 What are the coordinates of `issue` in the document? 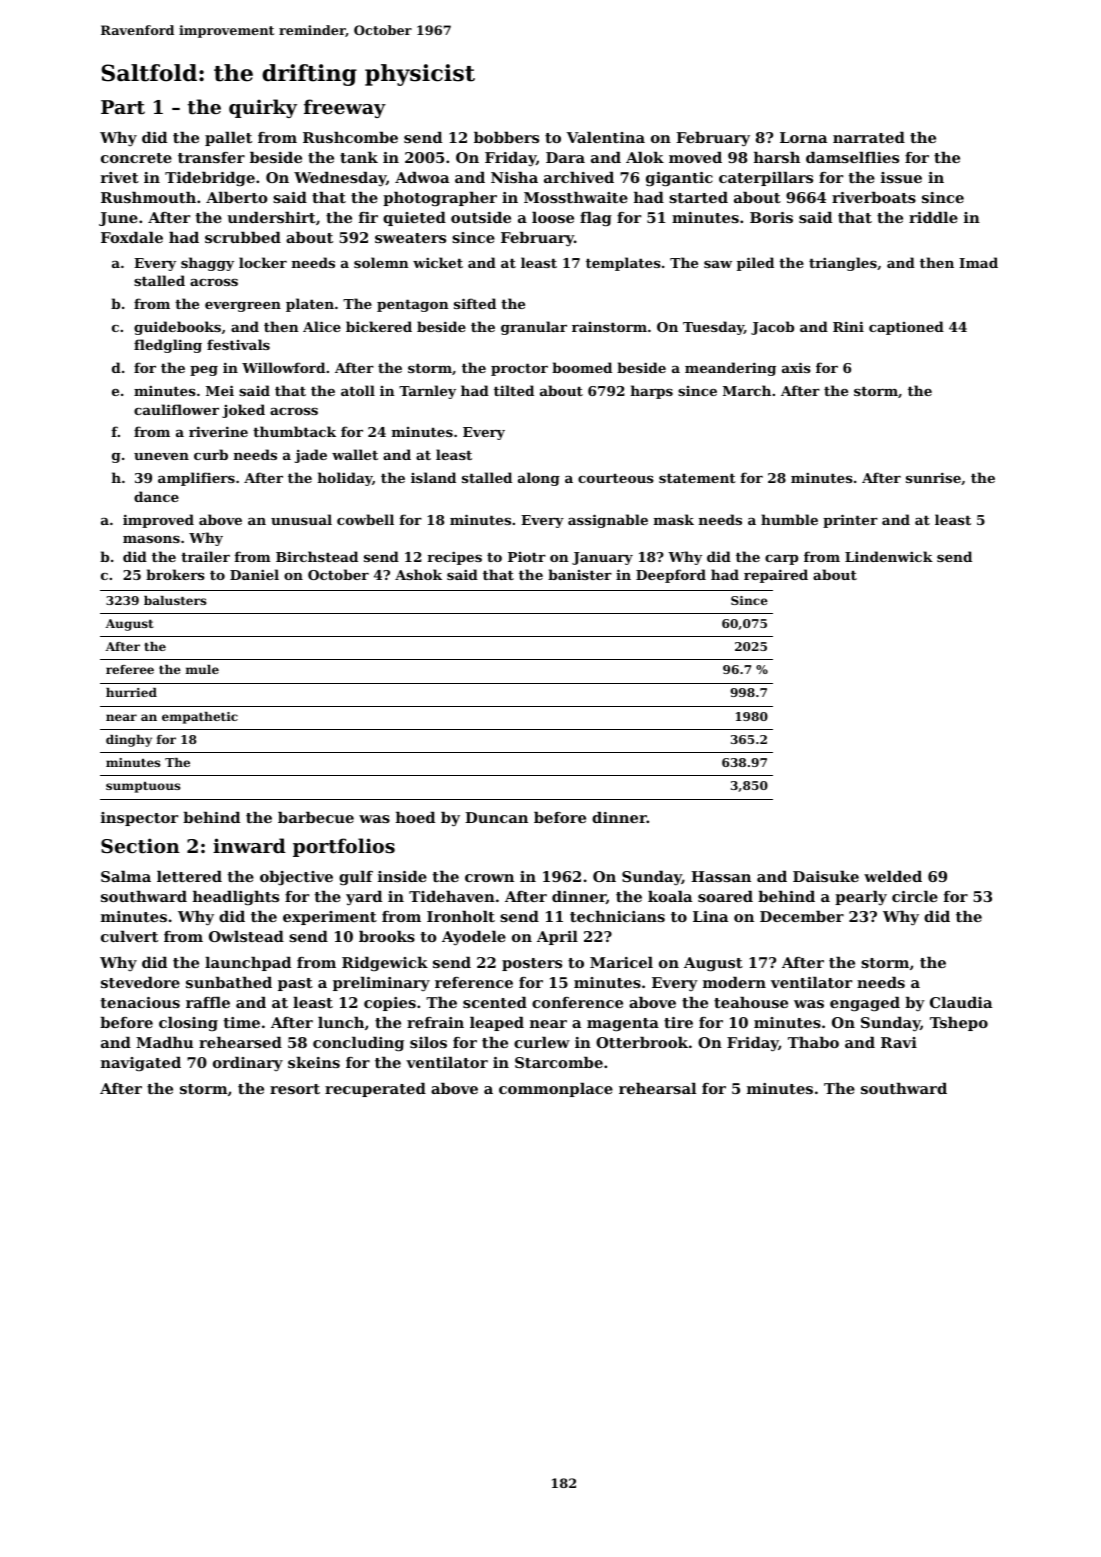 It's located at (901, 177).
